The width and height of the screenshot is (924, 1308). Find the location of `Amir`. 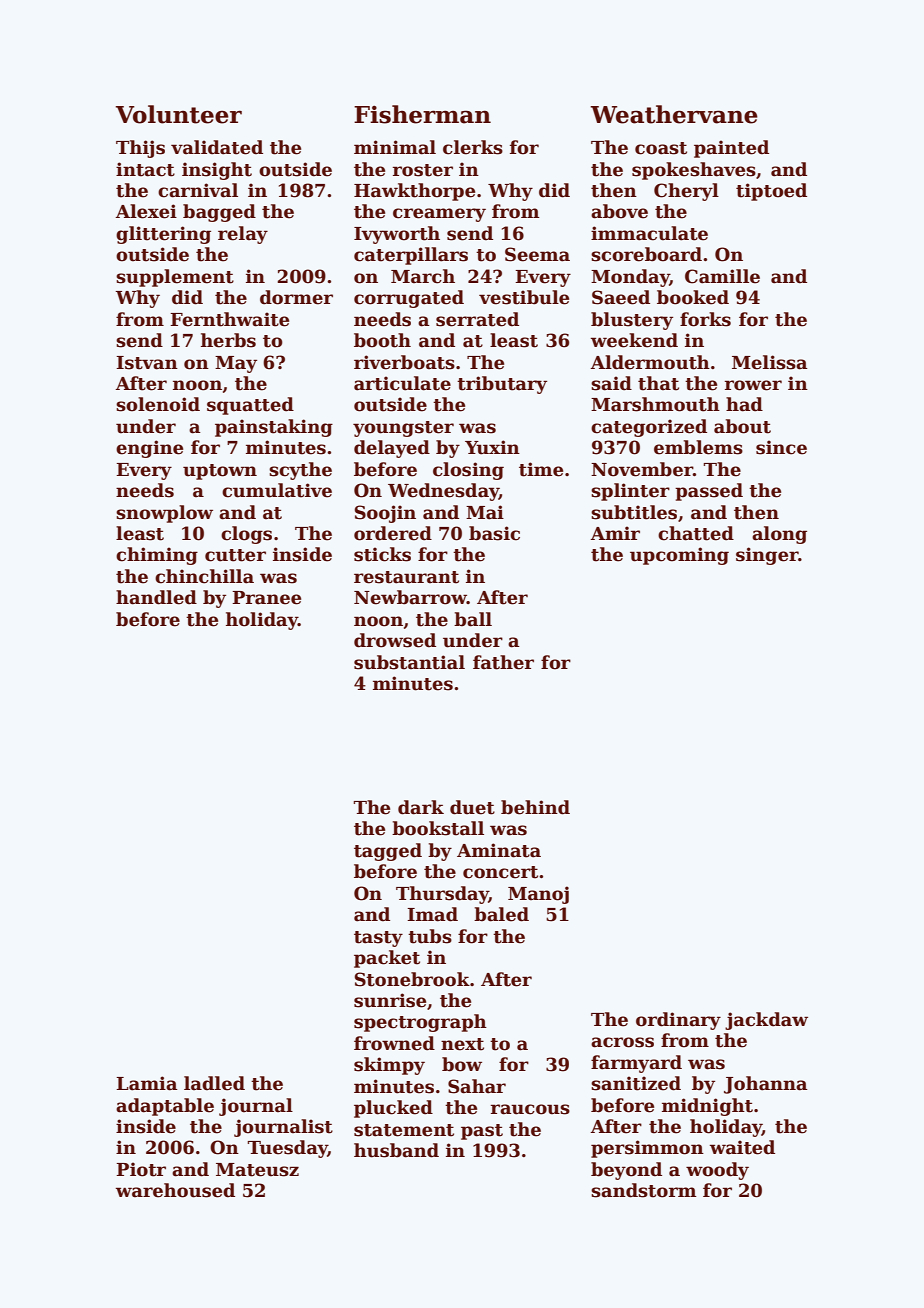

Amir is located at coordinates (615, 533).
